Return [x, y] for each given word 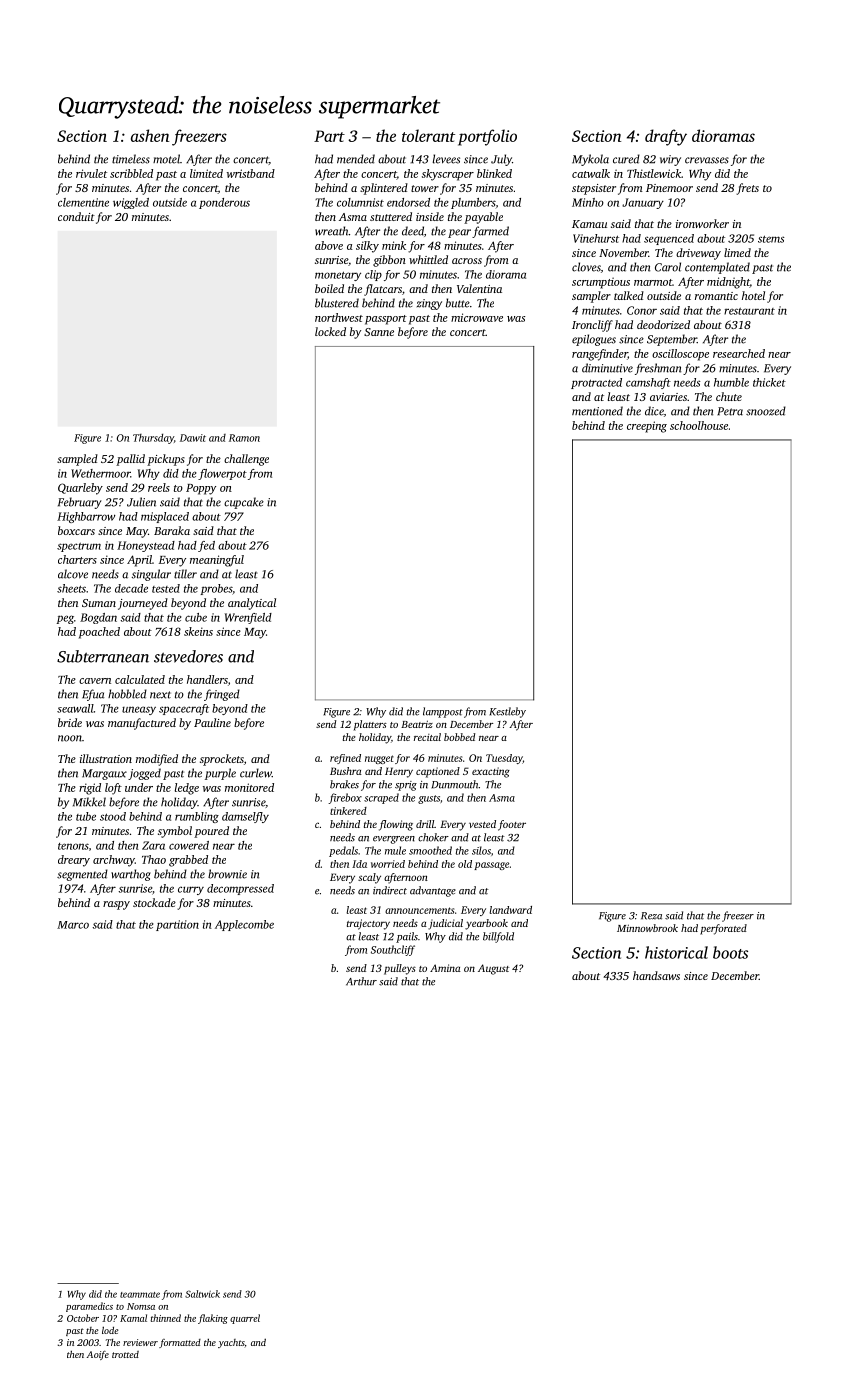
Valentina [479, 288]
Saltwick [202, 1294]
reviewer [140, 1342]
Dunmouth [455, 784]
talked [629, 295]
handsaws [656, 975]
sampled [77, 460]
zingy [429, 304]
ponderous [224, 203]
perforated [723, 929]
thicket [769, 382]
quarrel [245, 1319]
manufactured [142, 724]
